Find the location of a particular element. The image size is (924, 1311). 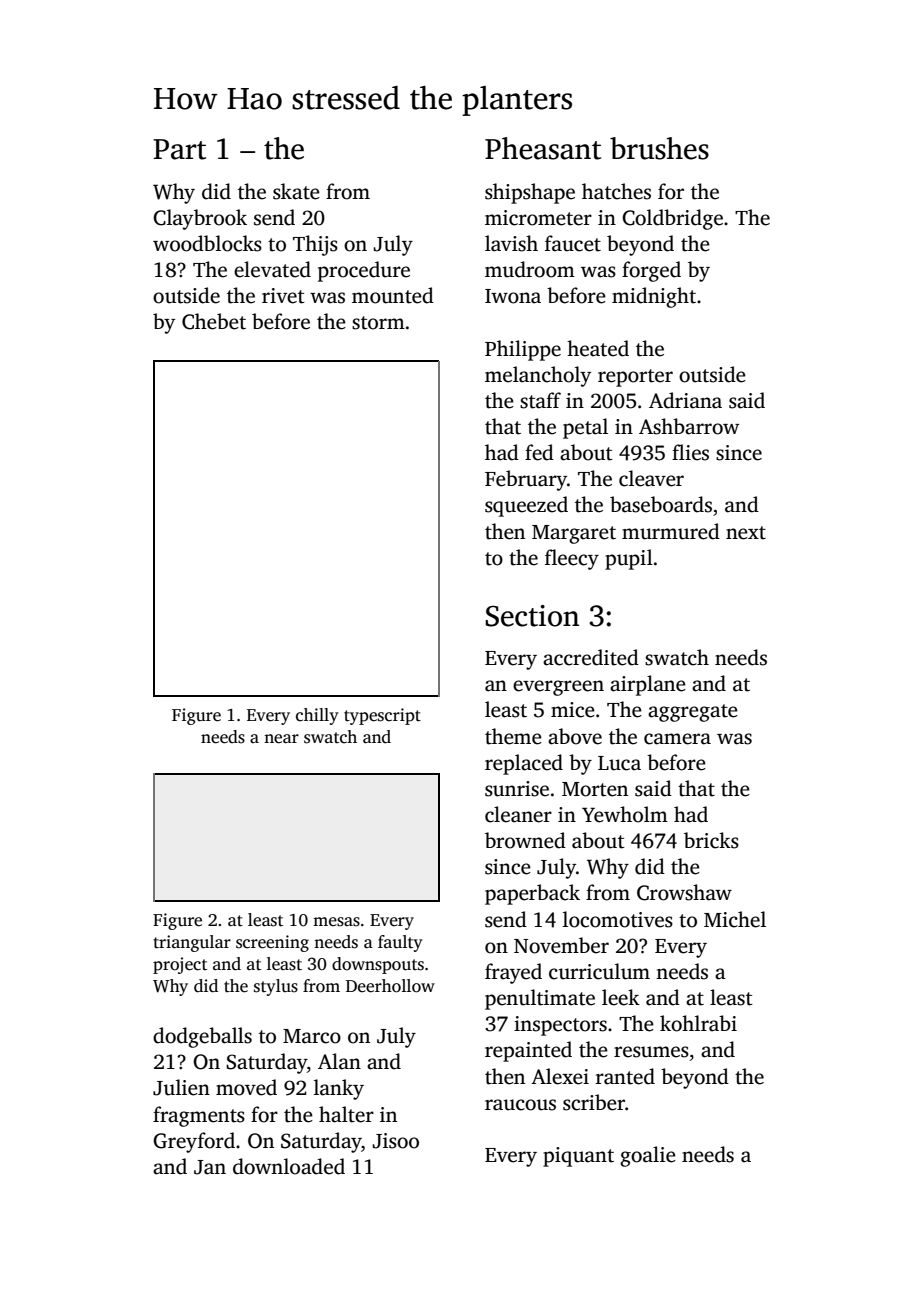

moved is located at coordinates (246, 1087).
